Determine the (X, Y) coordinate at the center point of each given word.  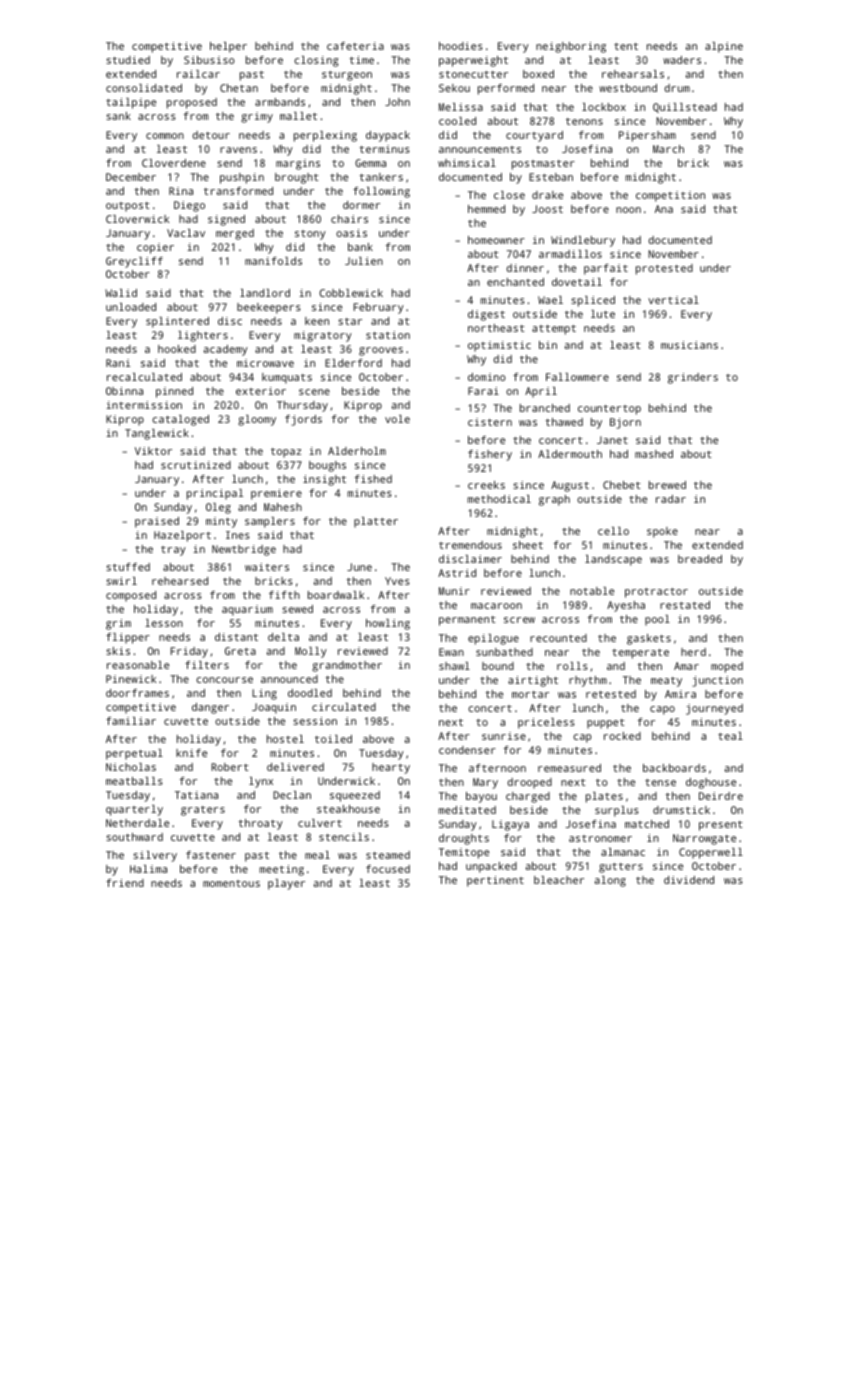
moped (727, 667)
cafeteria (355, 46)
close (509, 195)
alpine (724, 47)
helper (228, 47)
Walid (121, 293)
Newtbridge (244, 550)
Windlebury (583, 241)
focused (388, 869)
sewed (297, 609)
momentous (231, 883)
